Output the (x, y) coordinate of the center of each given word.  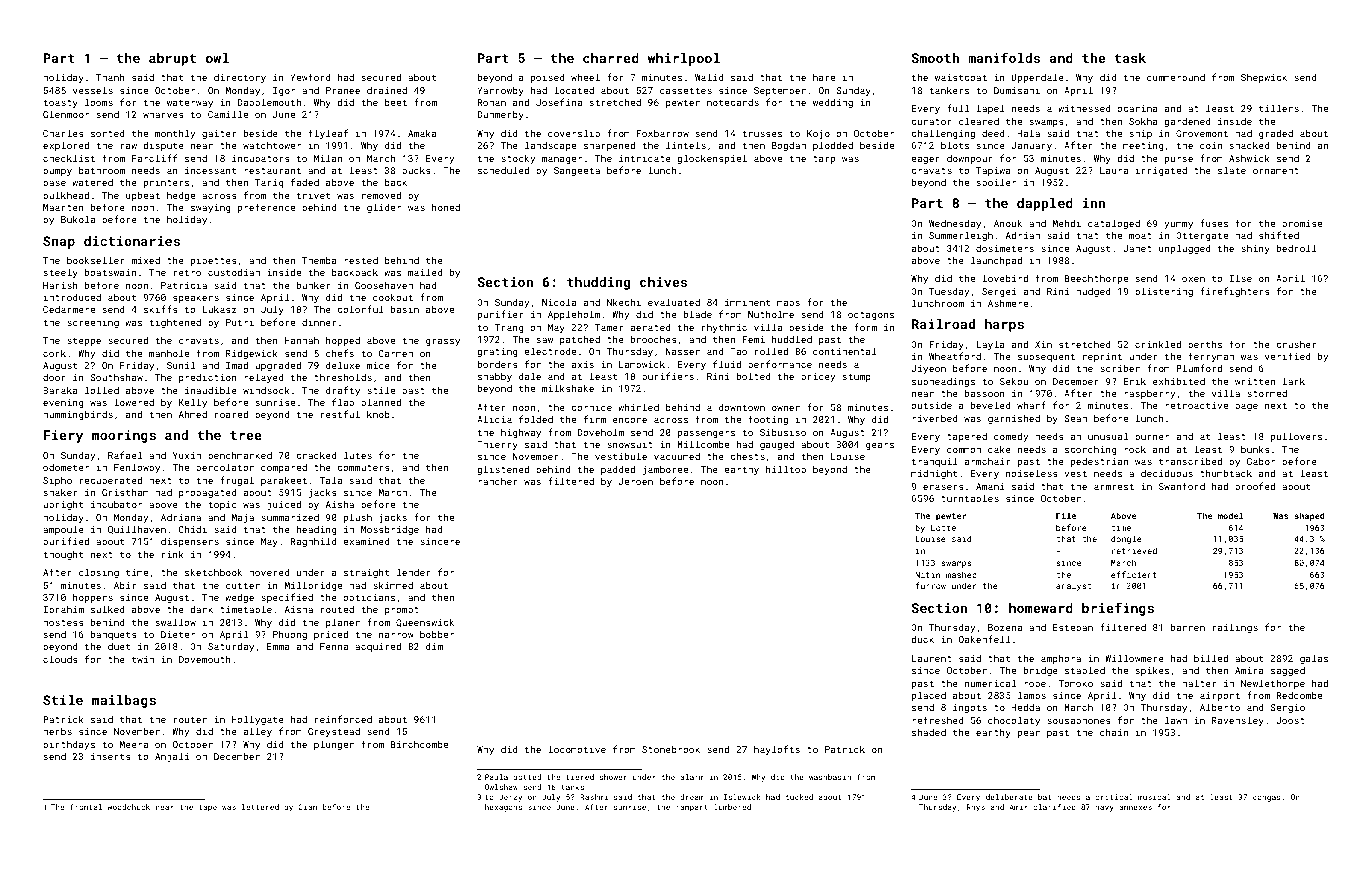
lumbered (732, 807)
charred (611, 58)
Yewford (310, 77)
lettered (260, 807)
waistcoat (961, 77)
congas (1267, 799)
